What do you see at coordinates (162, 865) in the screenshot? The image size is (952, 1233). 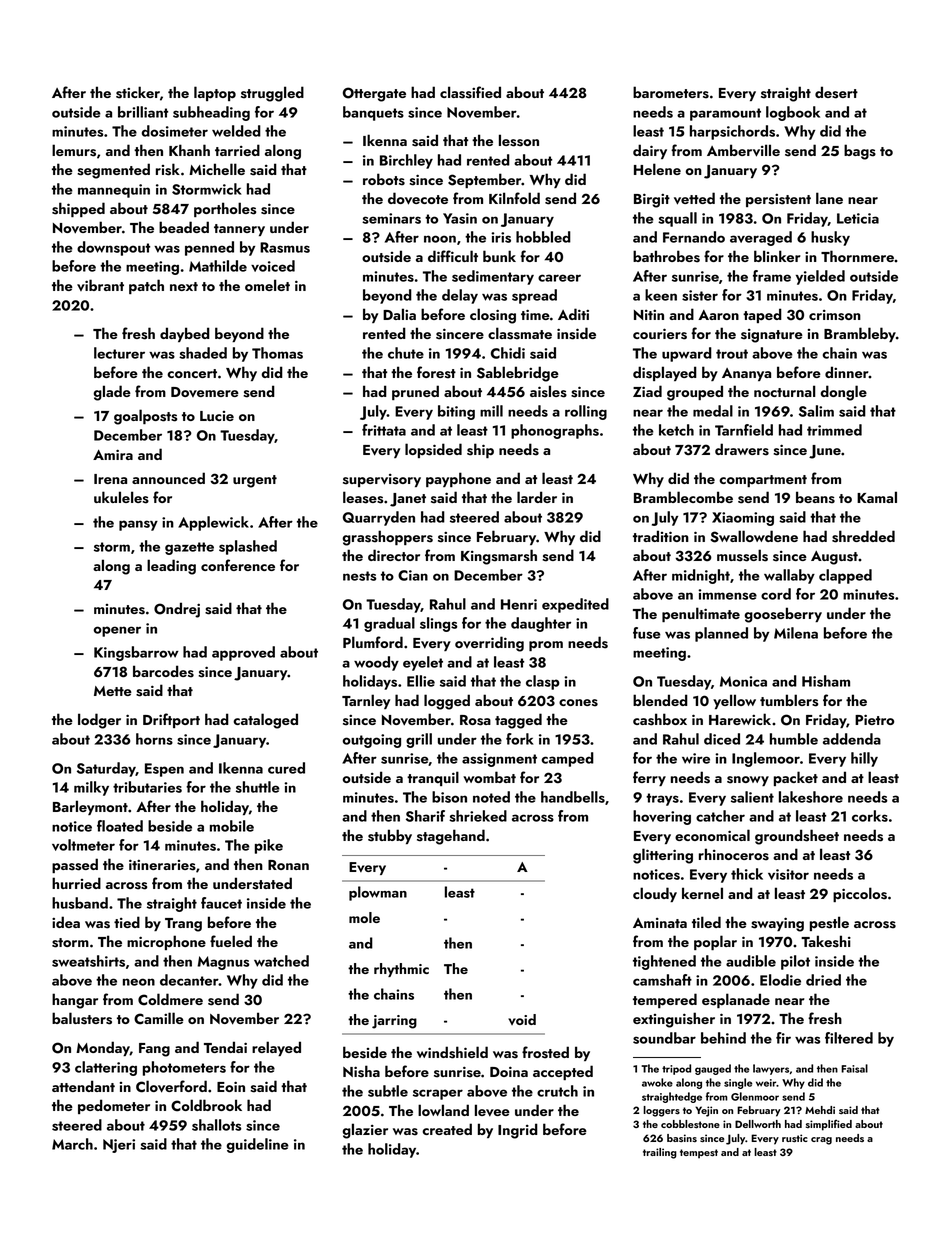 I see `itineraries` at bounding box center [162, 865].
